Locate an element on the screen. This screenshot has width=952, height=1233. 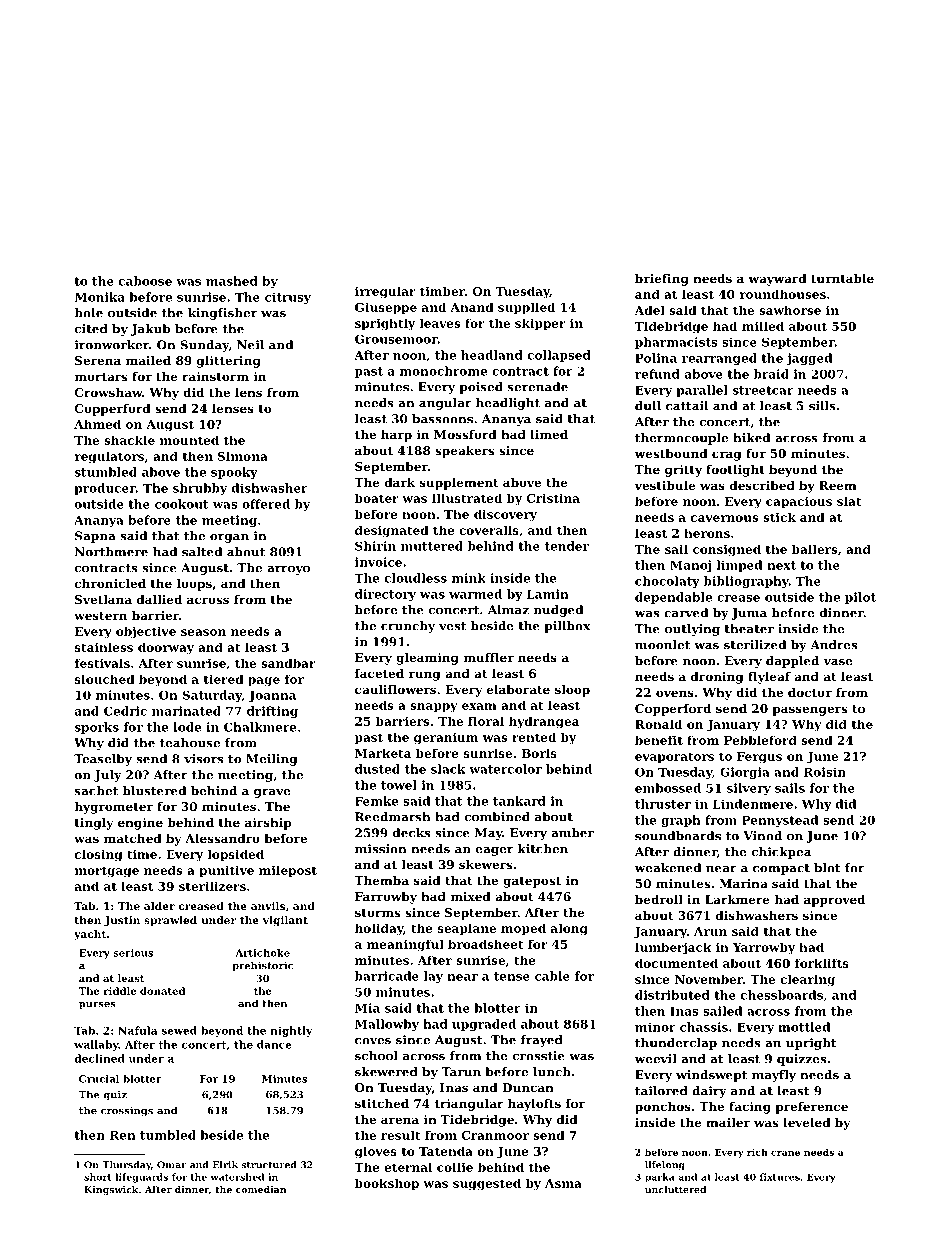
ponchos is located at coordinates (663, 1108).
